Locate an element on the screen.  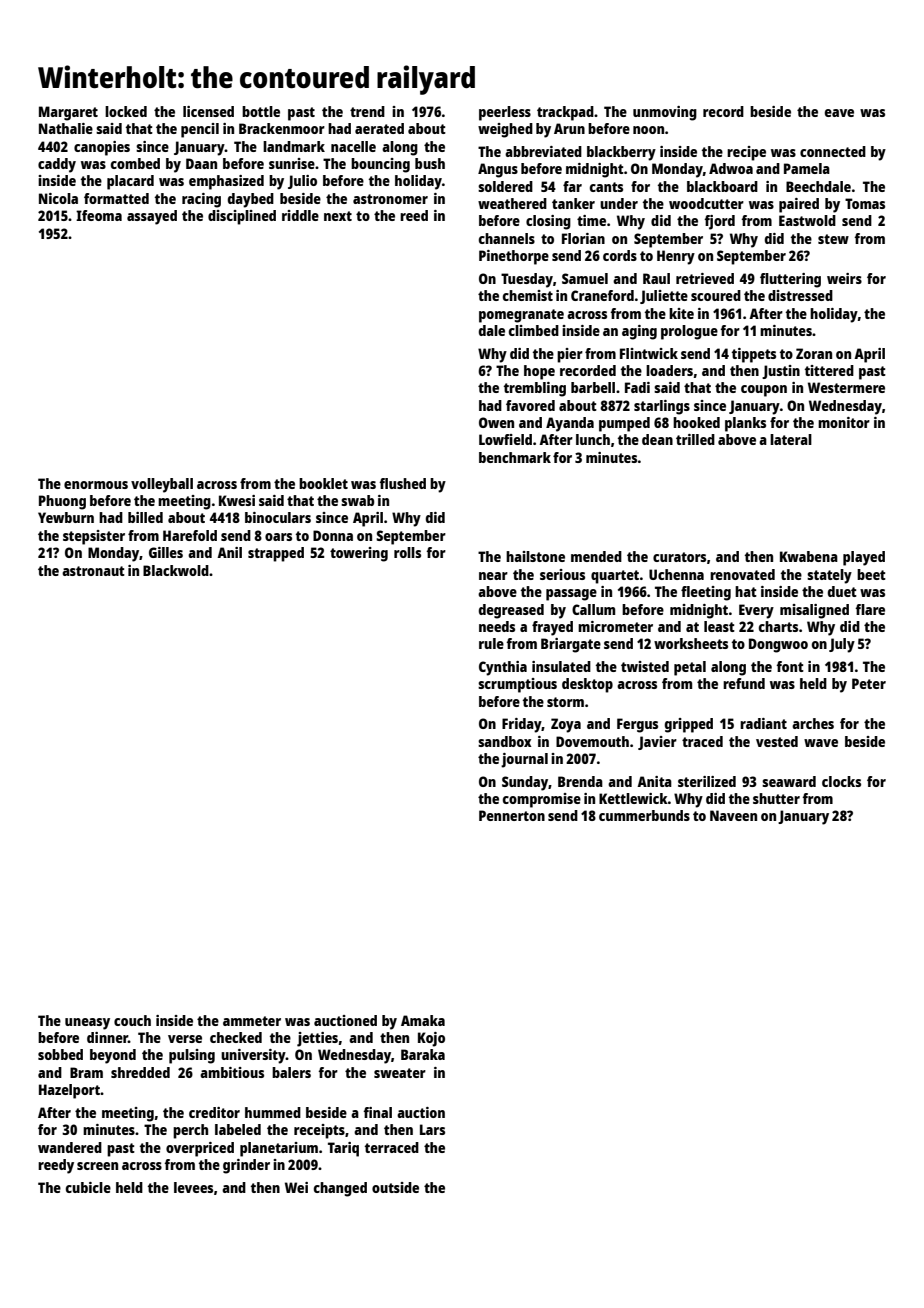
terraced is located at coordinates (392, 1147).
